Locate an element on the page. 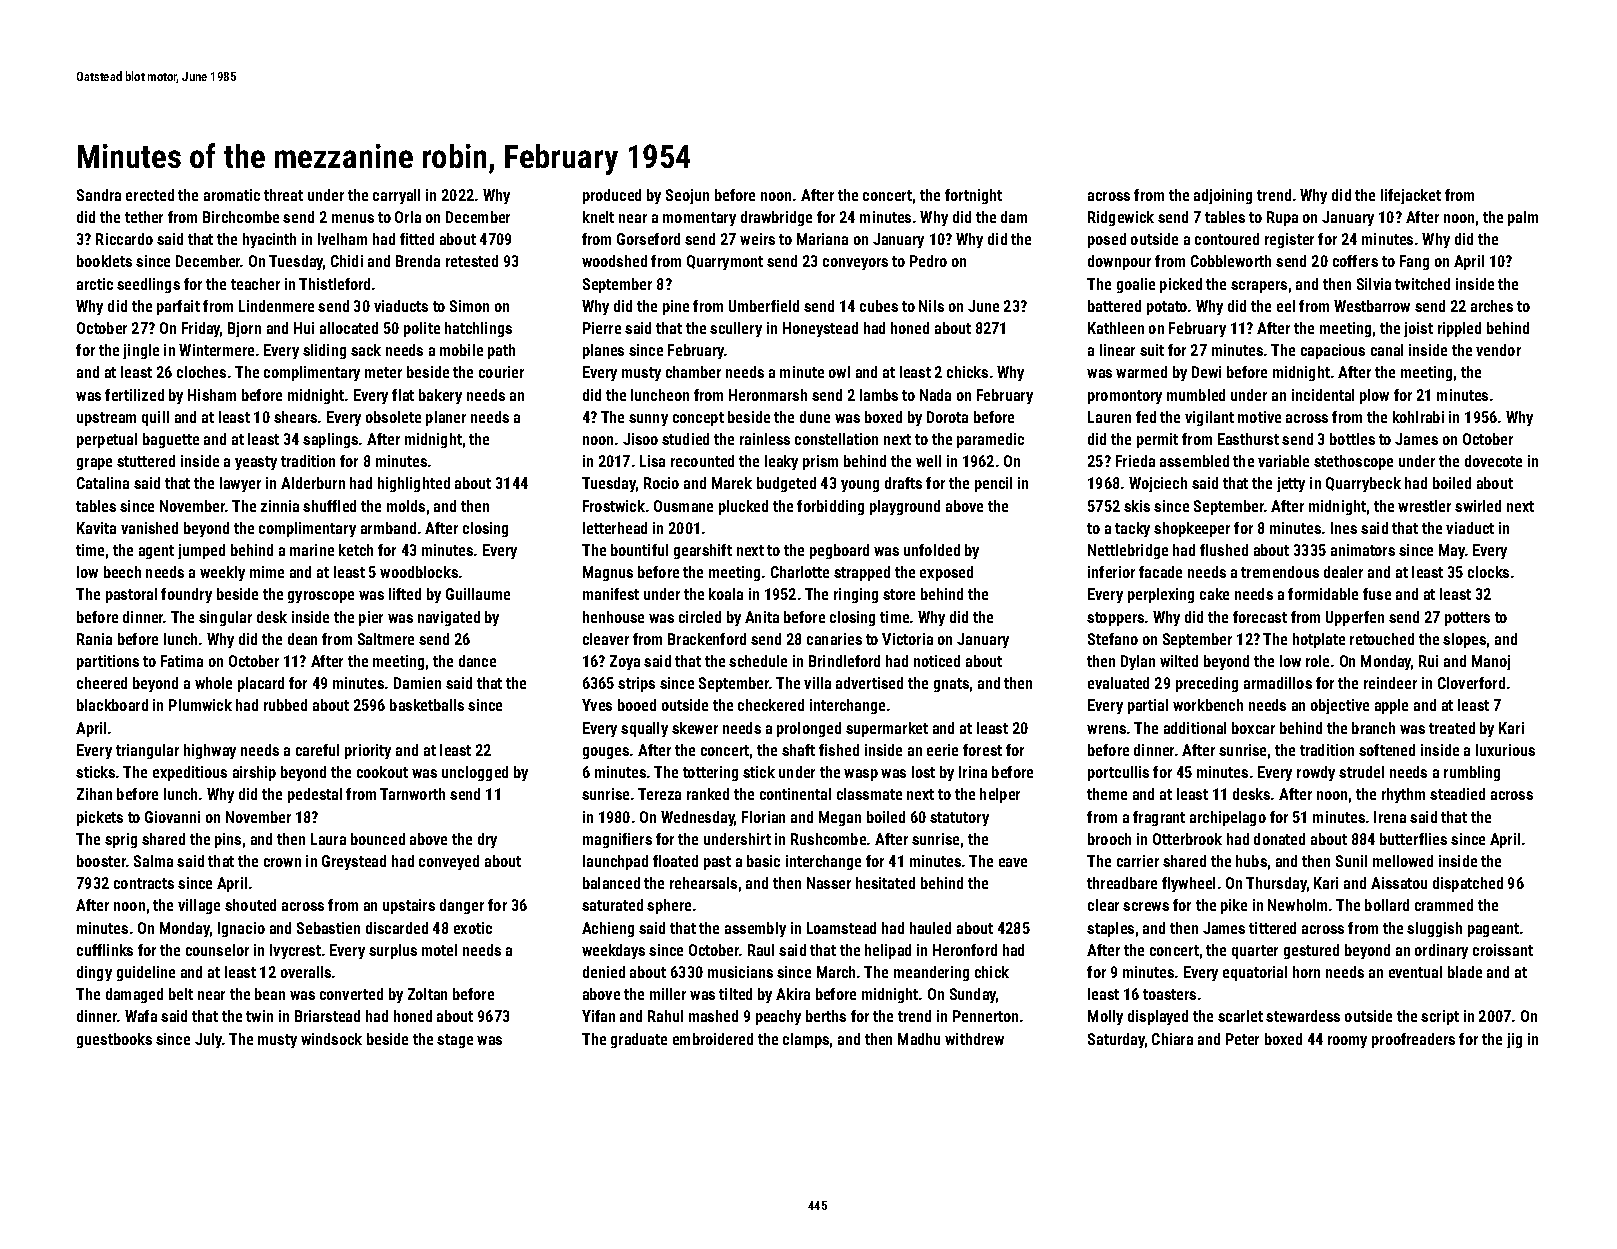 Image resolution: width=1617 pixels, height=1249 pixels. goalie is located at coordinates (1136, 285).
